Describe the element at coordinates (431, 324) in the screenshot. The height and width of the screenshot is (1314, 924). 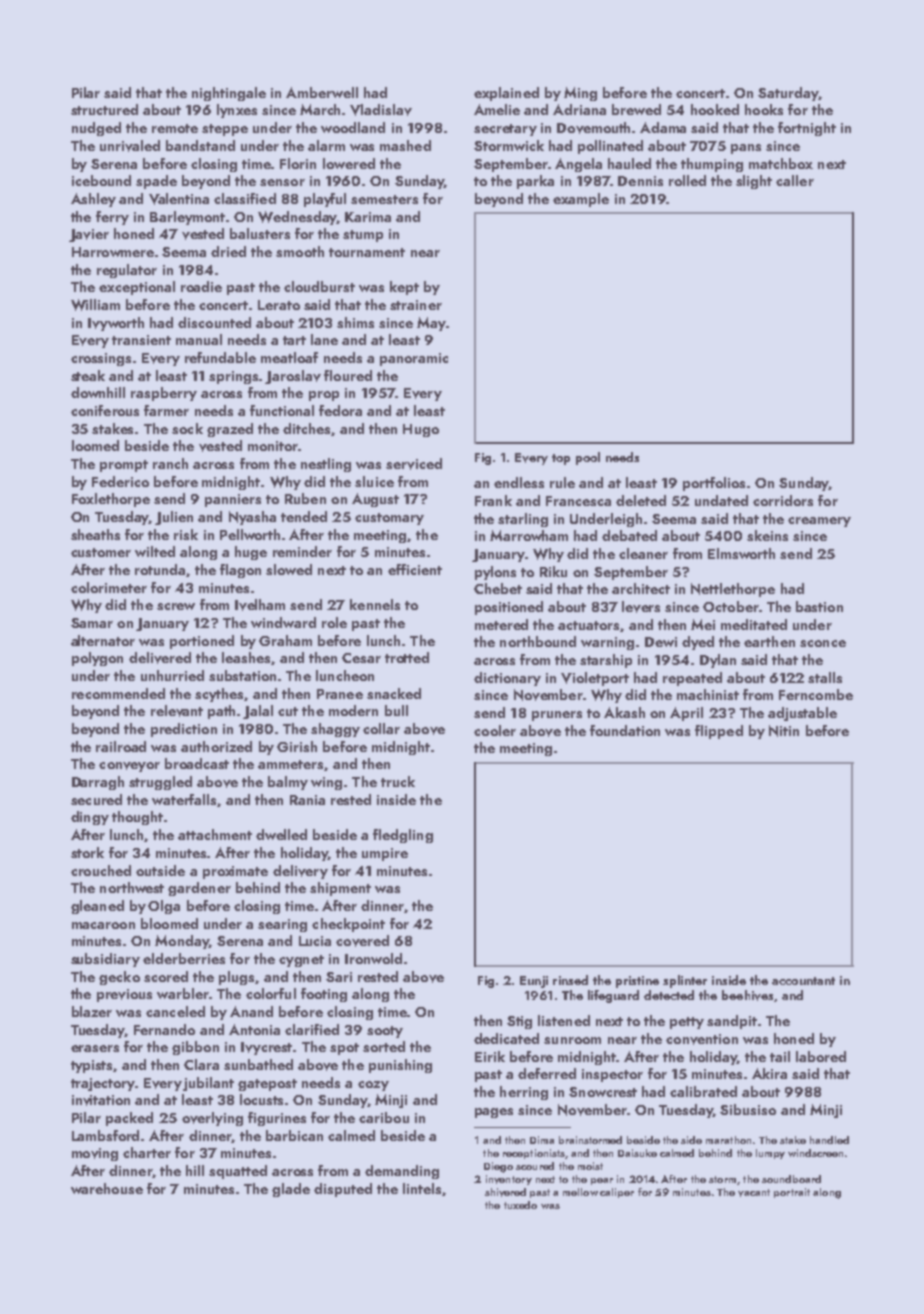
I see `May` at that location.
